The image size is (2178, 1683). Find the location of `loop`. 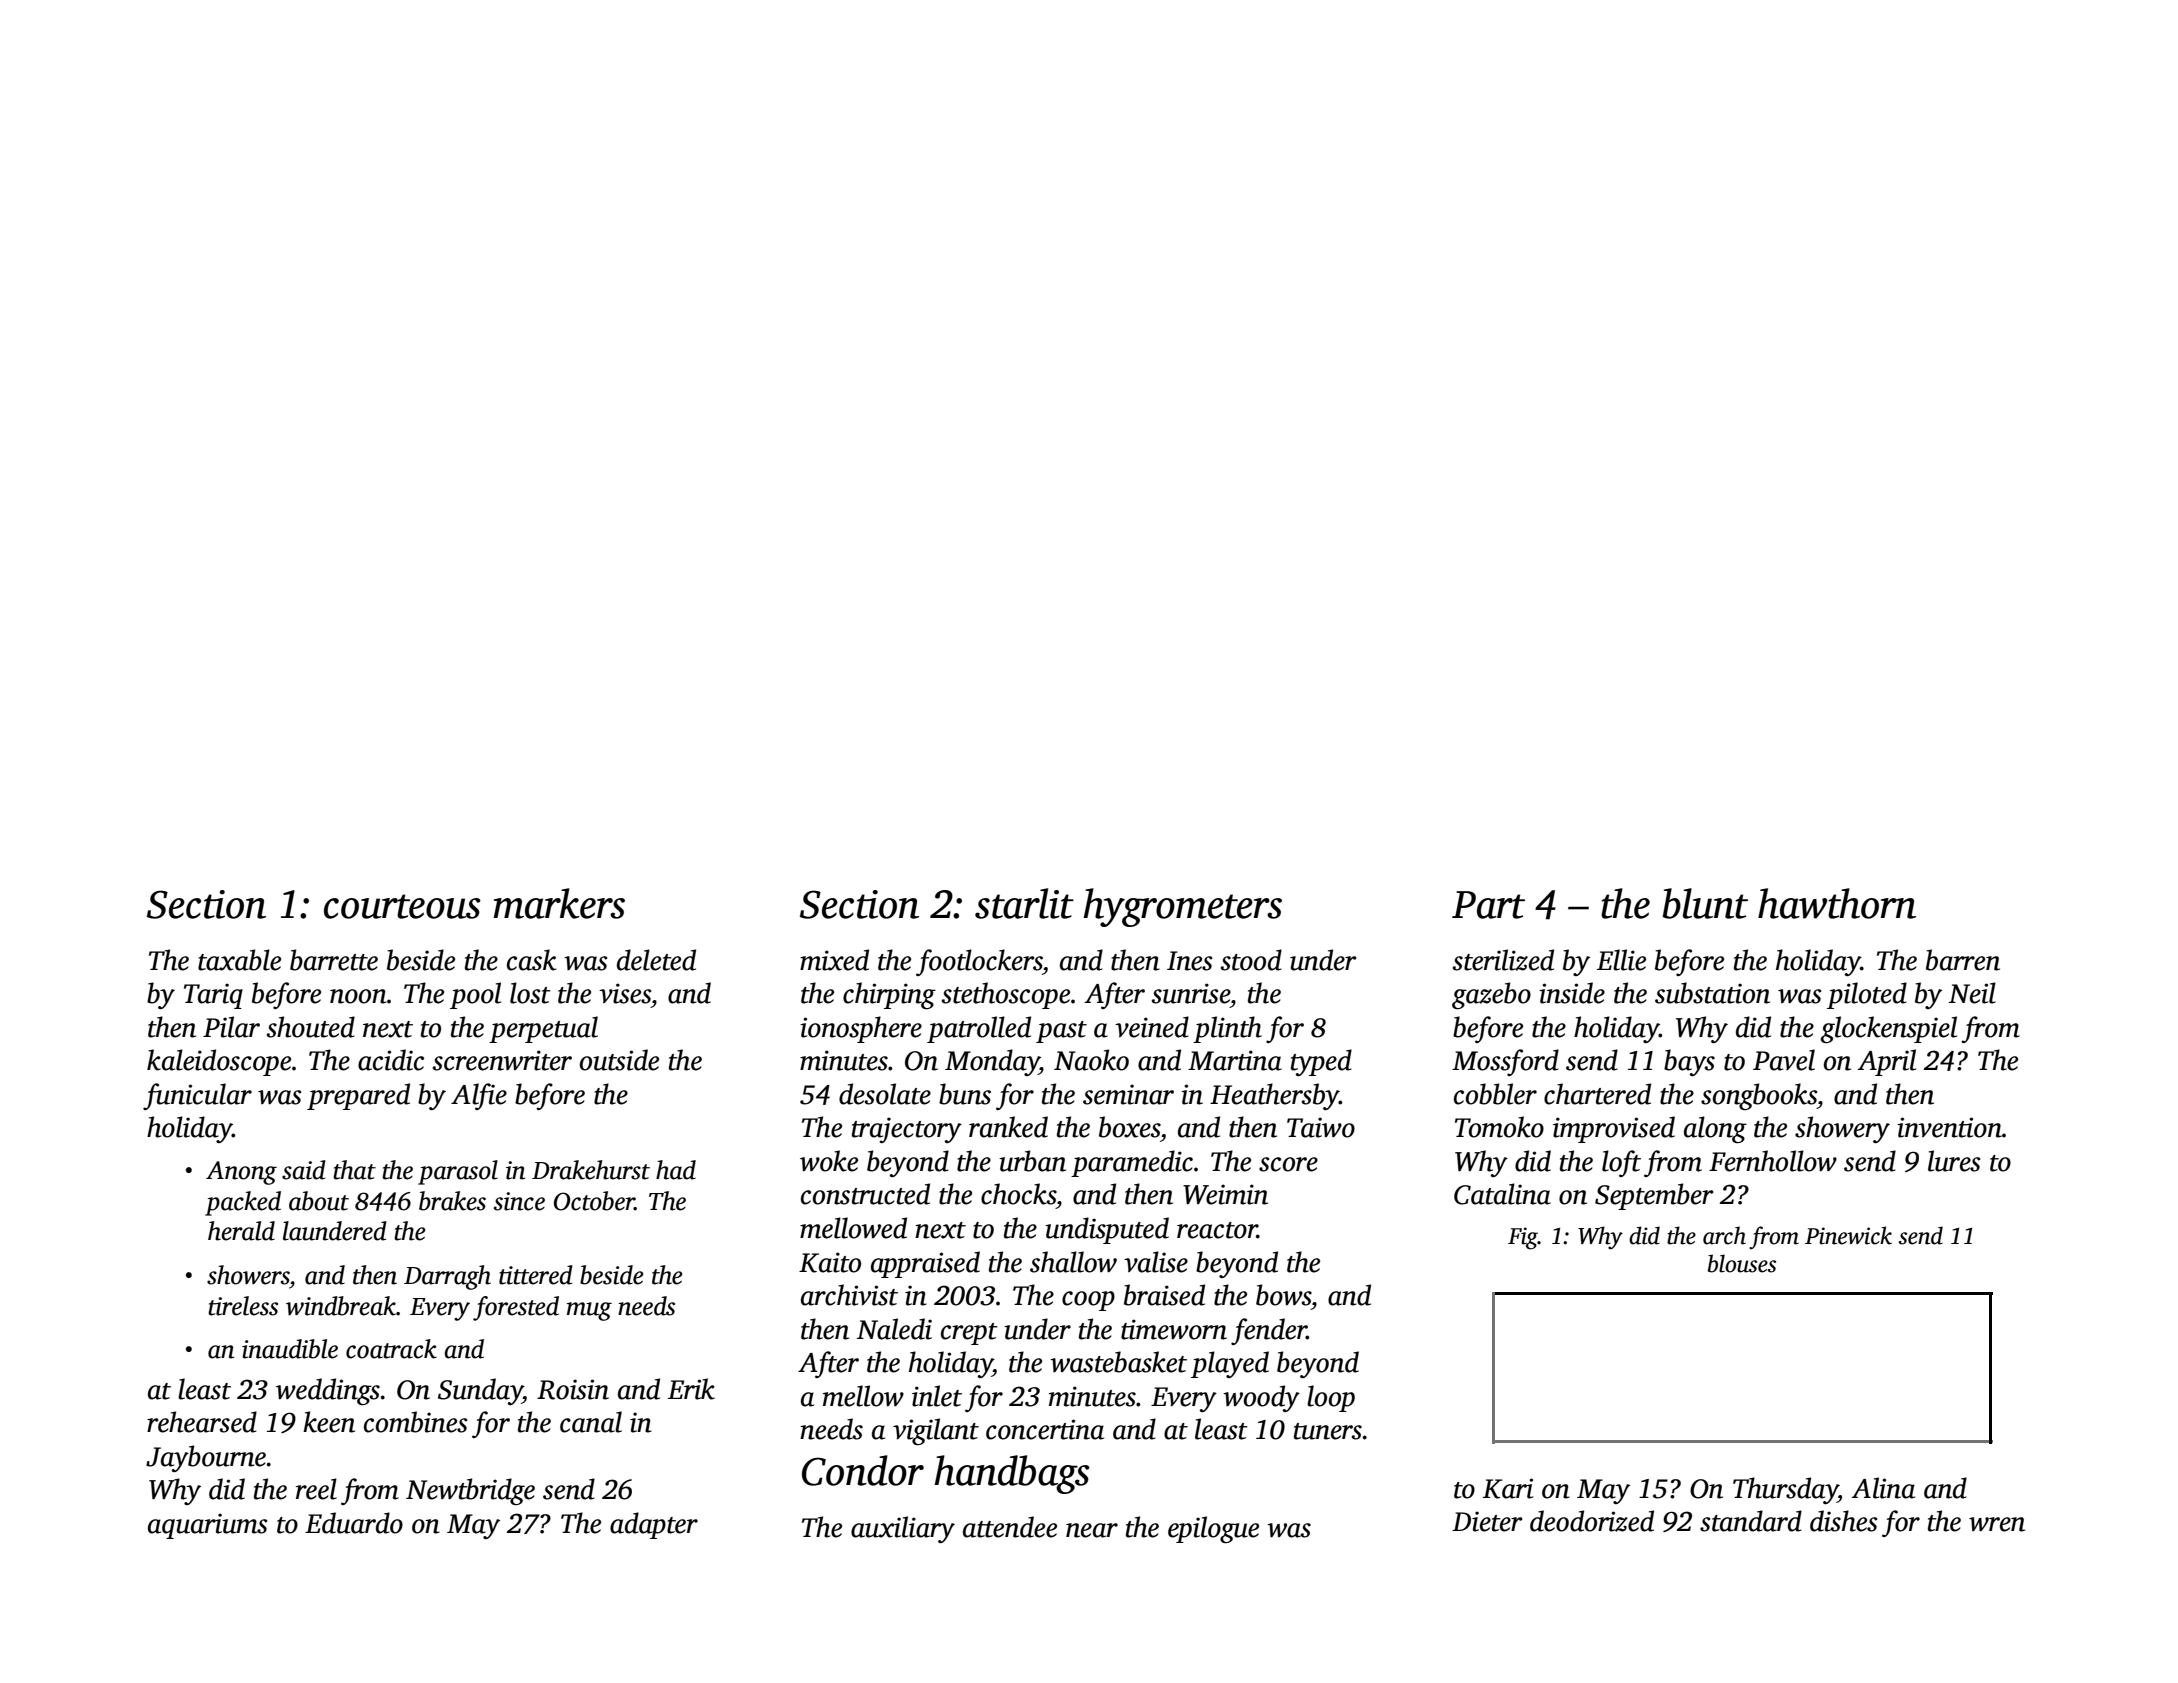

loop is located at coordinates (1331, 1398).
